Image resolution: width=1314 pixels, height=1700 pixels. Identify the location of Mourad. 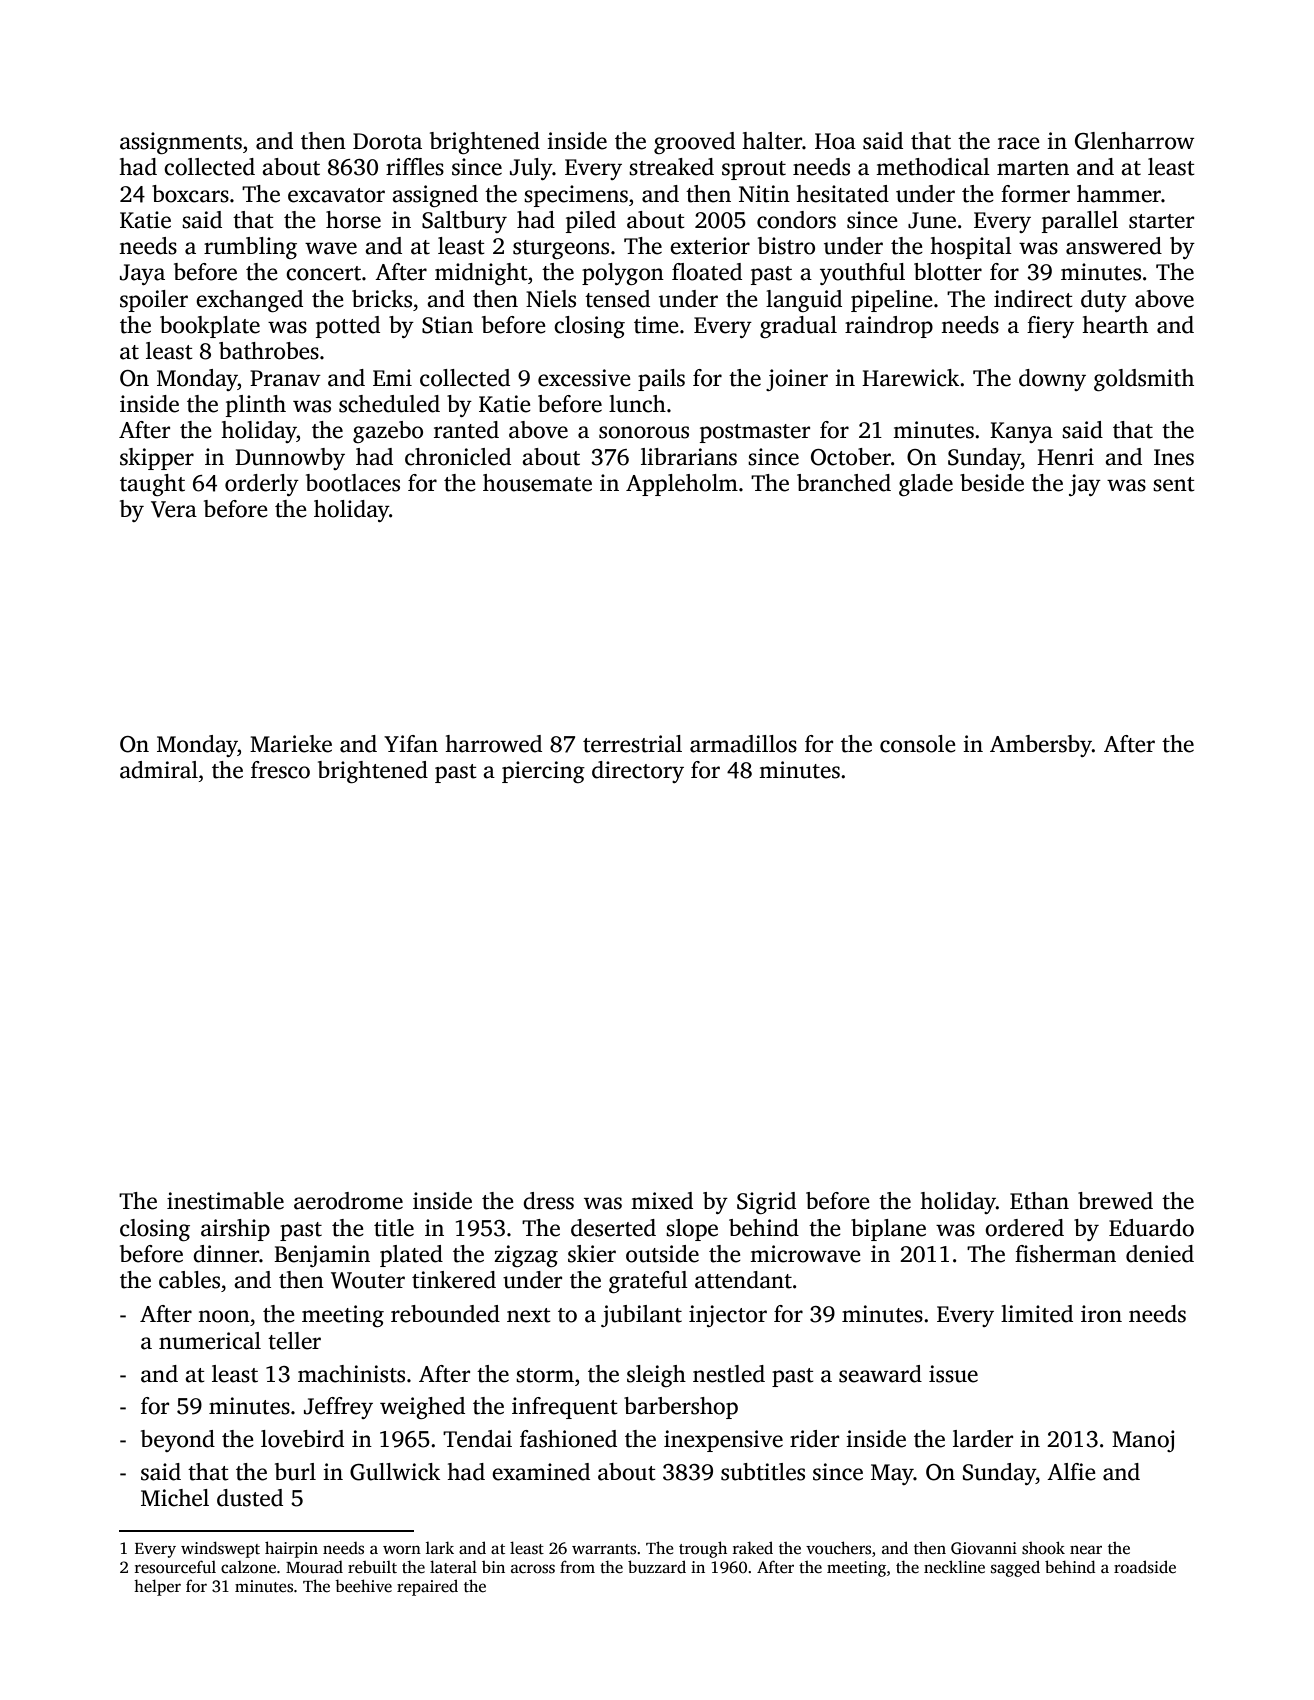
(314, 1567).
